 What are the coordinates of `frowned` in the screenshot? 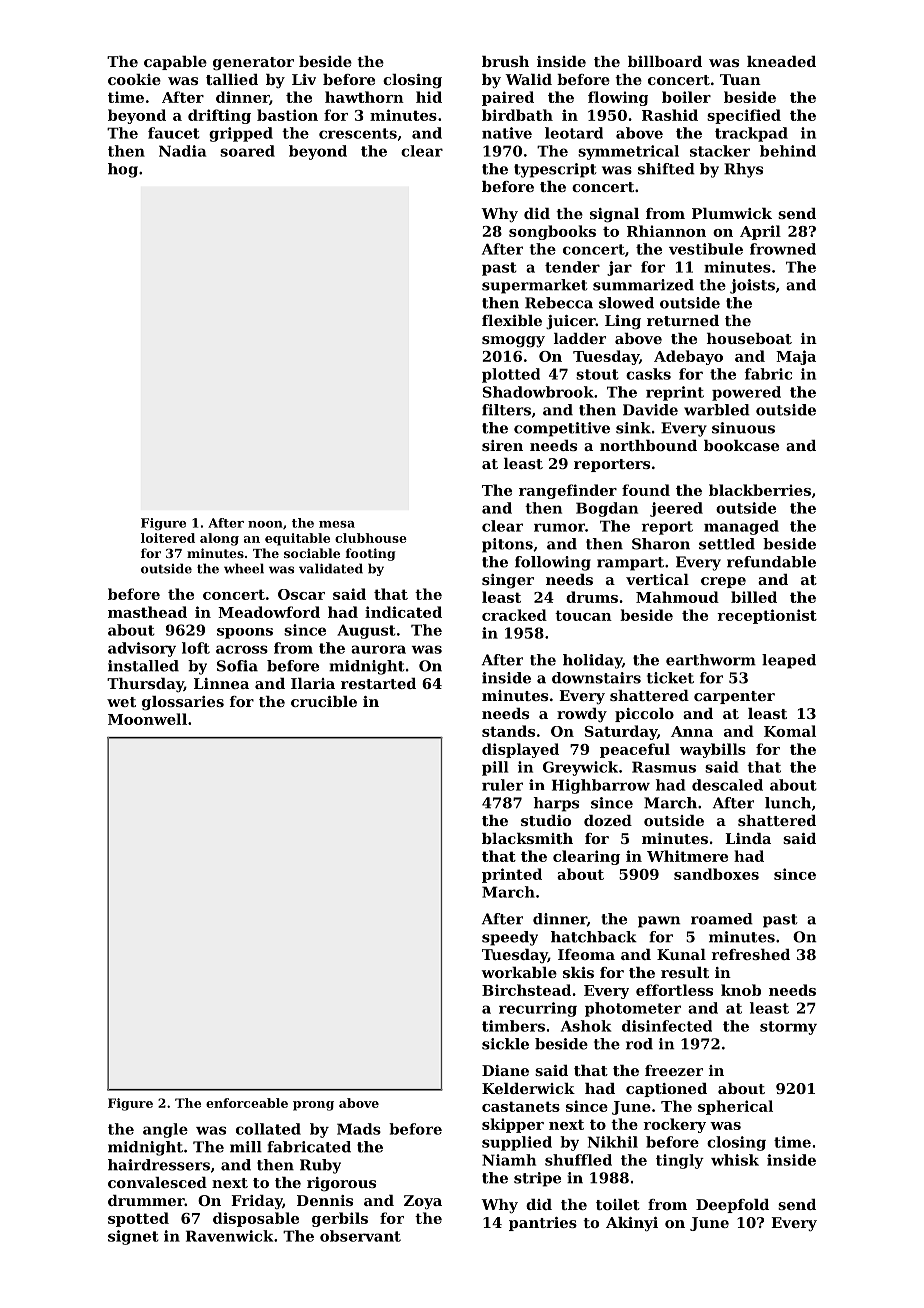 It's located at (783, 249).
